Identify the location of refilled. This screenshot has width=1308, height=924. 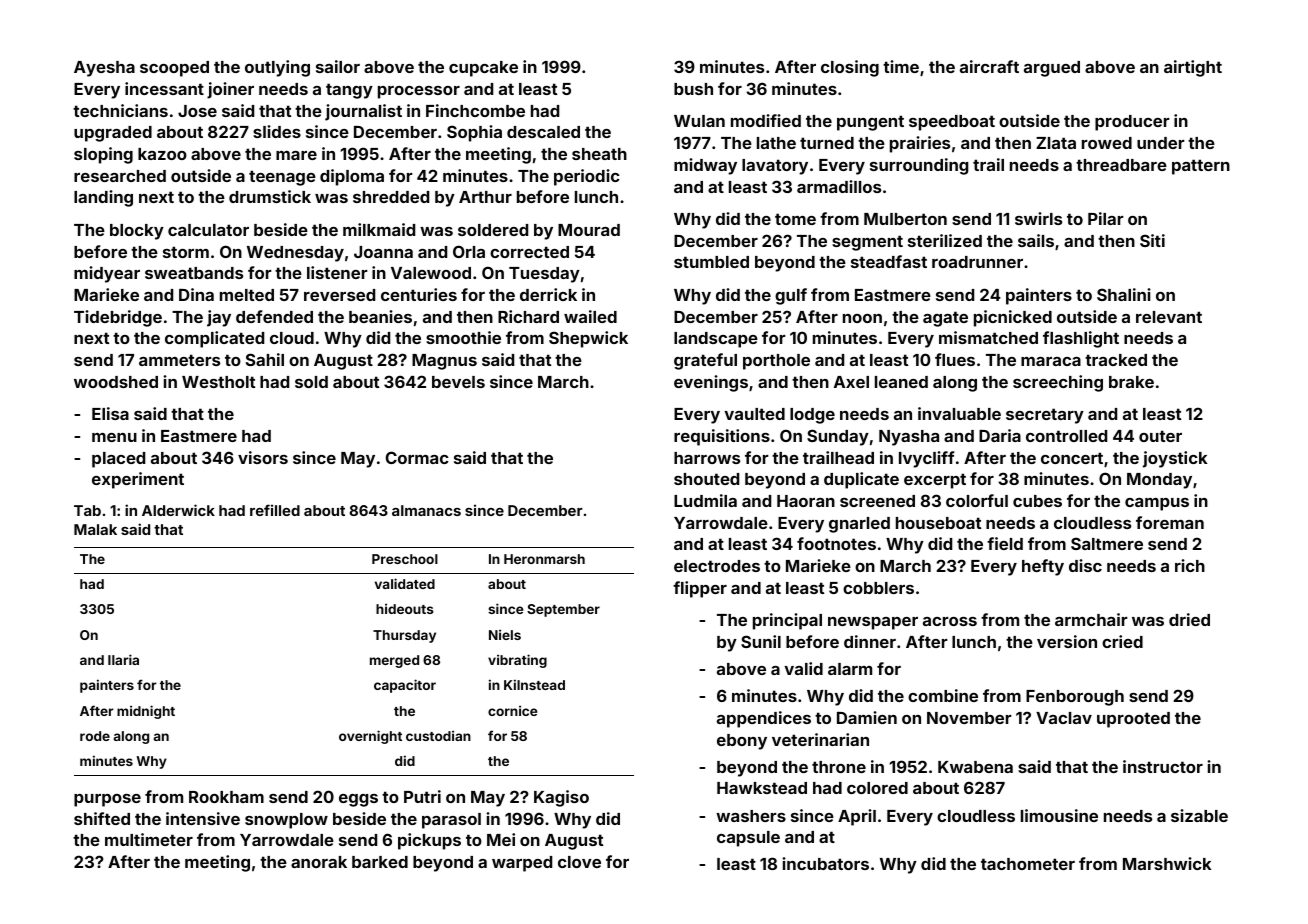
(275, 510).
